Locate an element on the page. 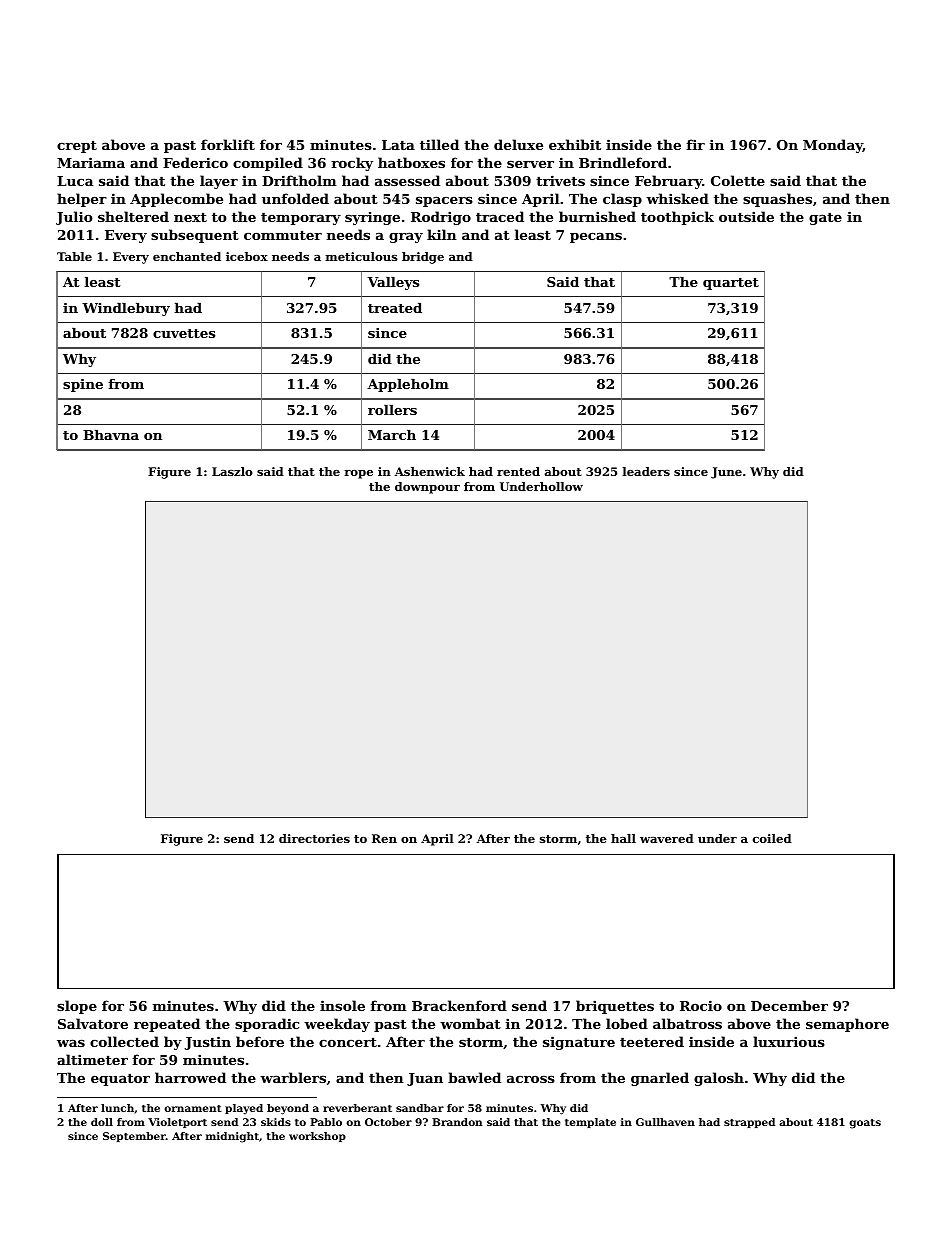 Image resolution: width=952 pixels, height=1233 pixels. meticulous is located at coordinates (362, 256).
